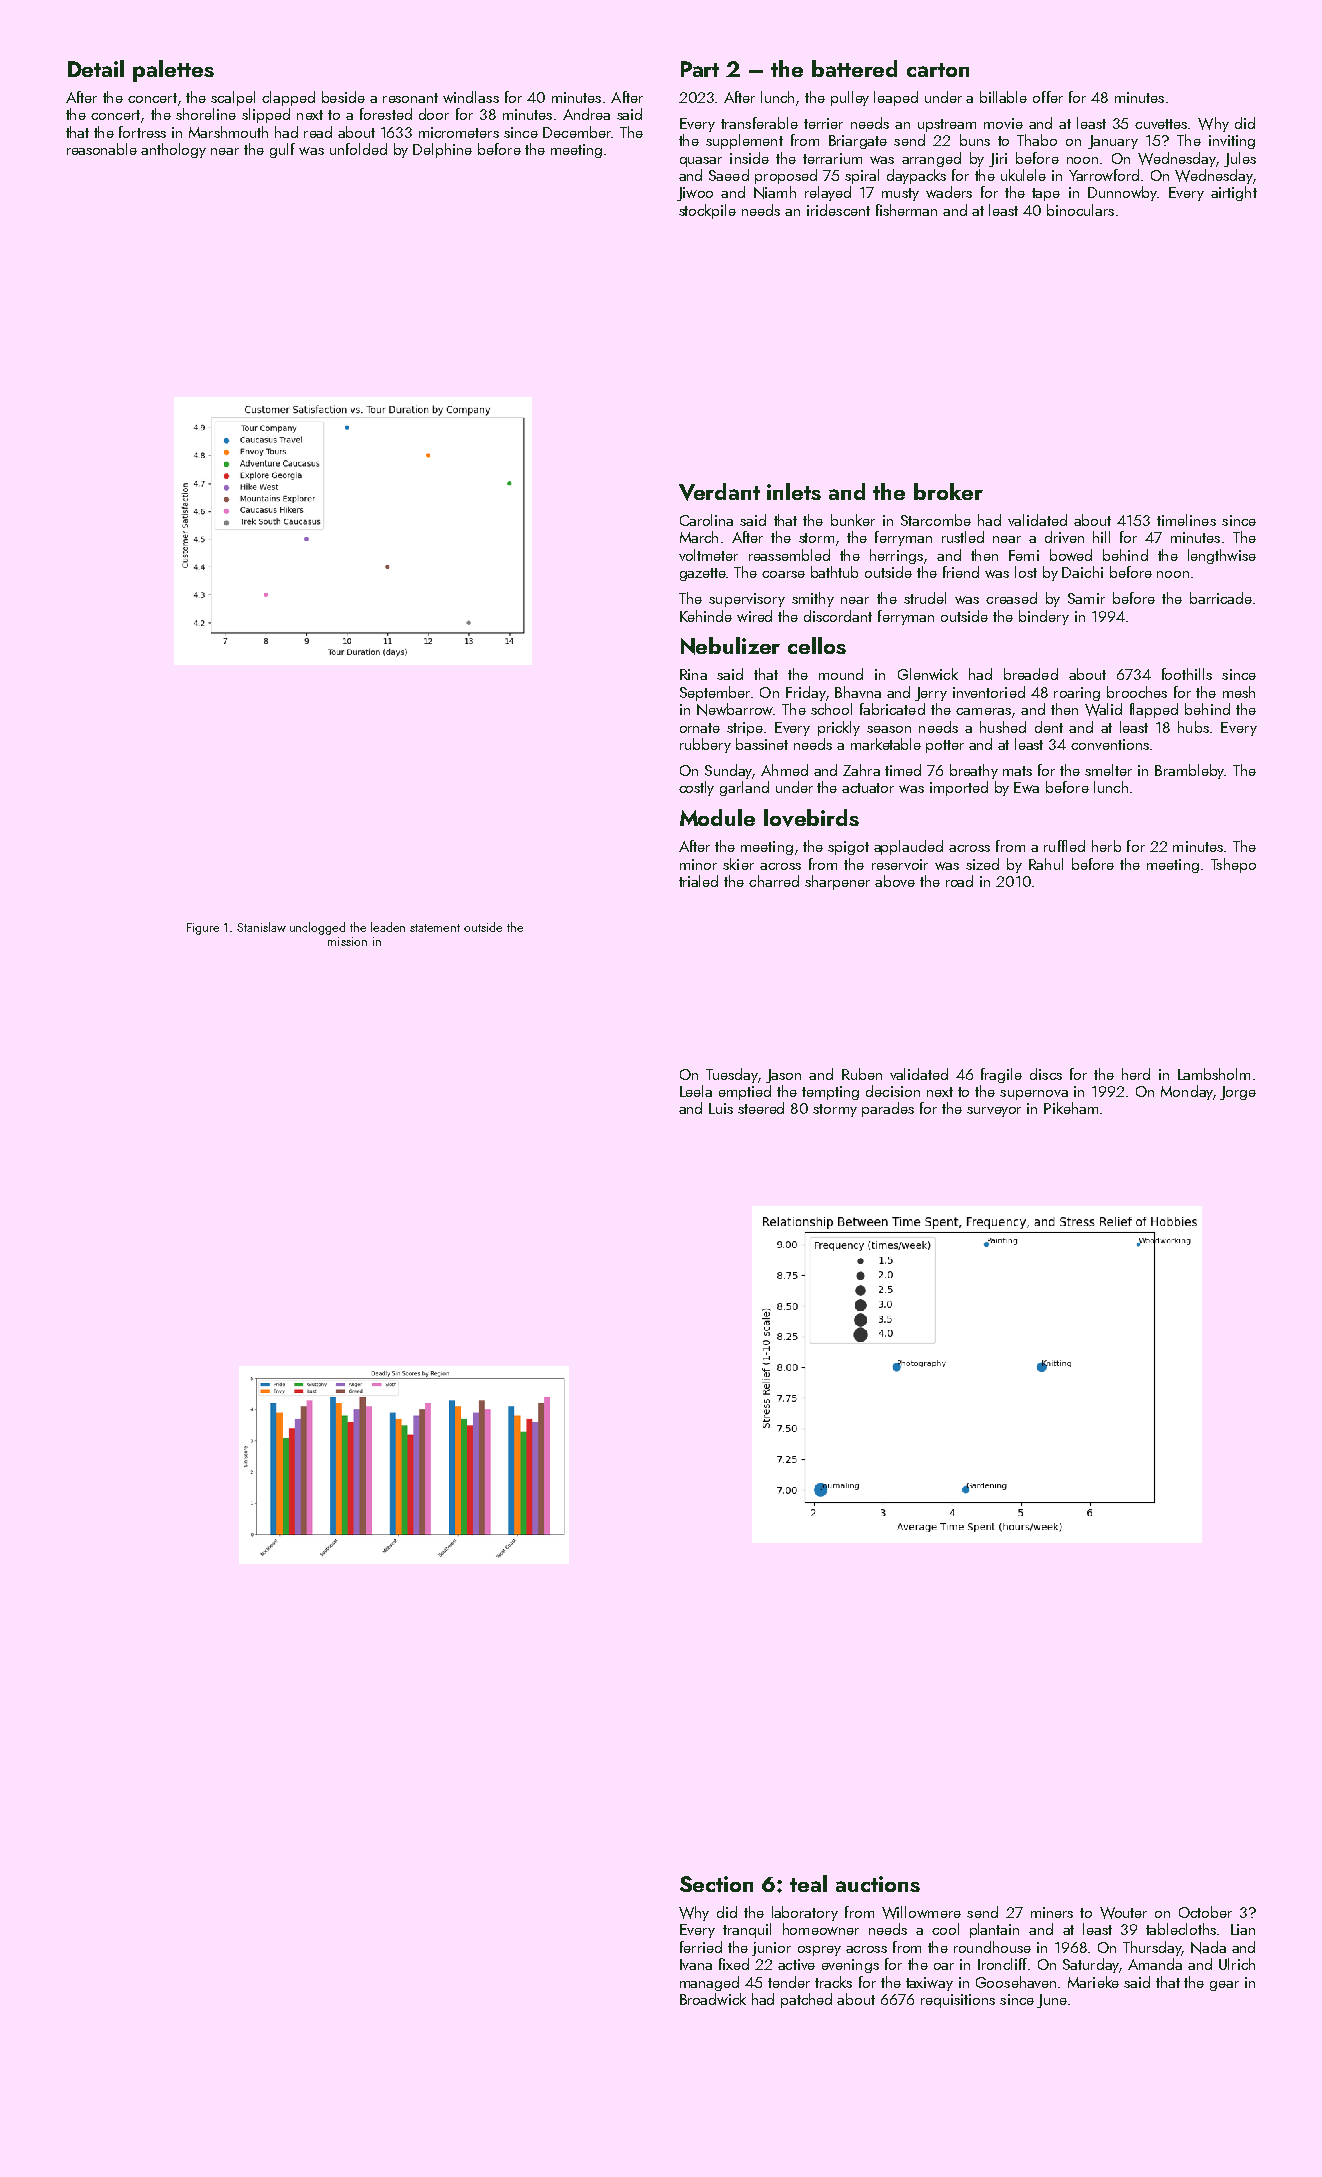  Describe the element at coordinates (435, 928) in the screenshot. I see `statement` at that location.
